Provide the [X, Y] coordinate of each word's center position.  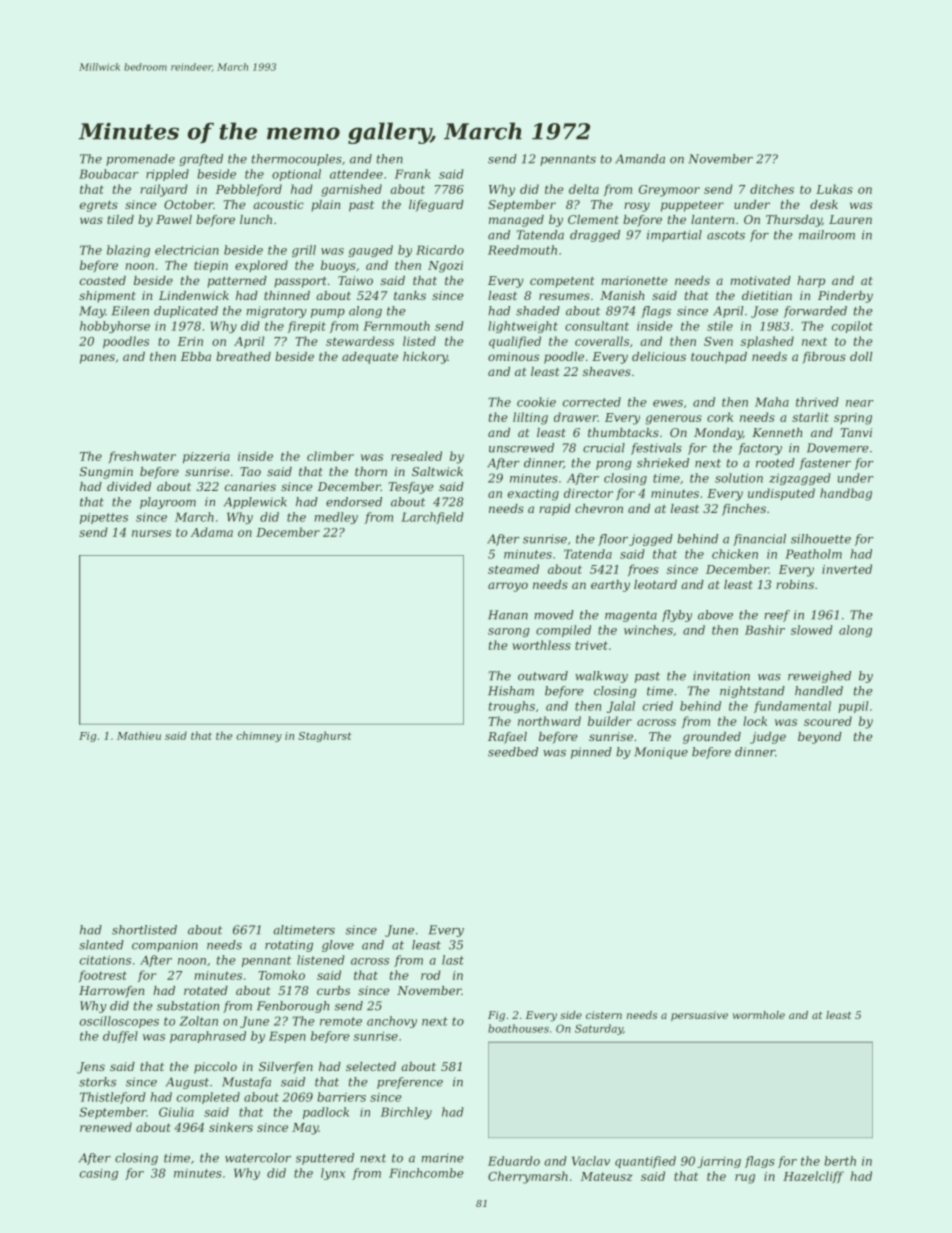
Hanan [508, 615]
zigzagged [800, 479]
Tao [250, 471]
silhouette [821, 539]
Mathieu [139, 735]
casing [99, 1174]
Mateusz [607, 1176]
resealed [416, 456]
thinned [287, 295]
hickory [425, 358]
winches [648, 630]
